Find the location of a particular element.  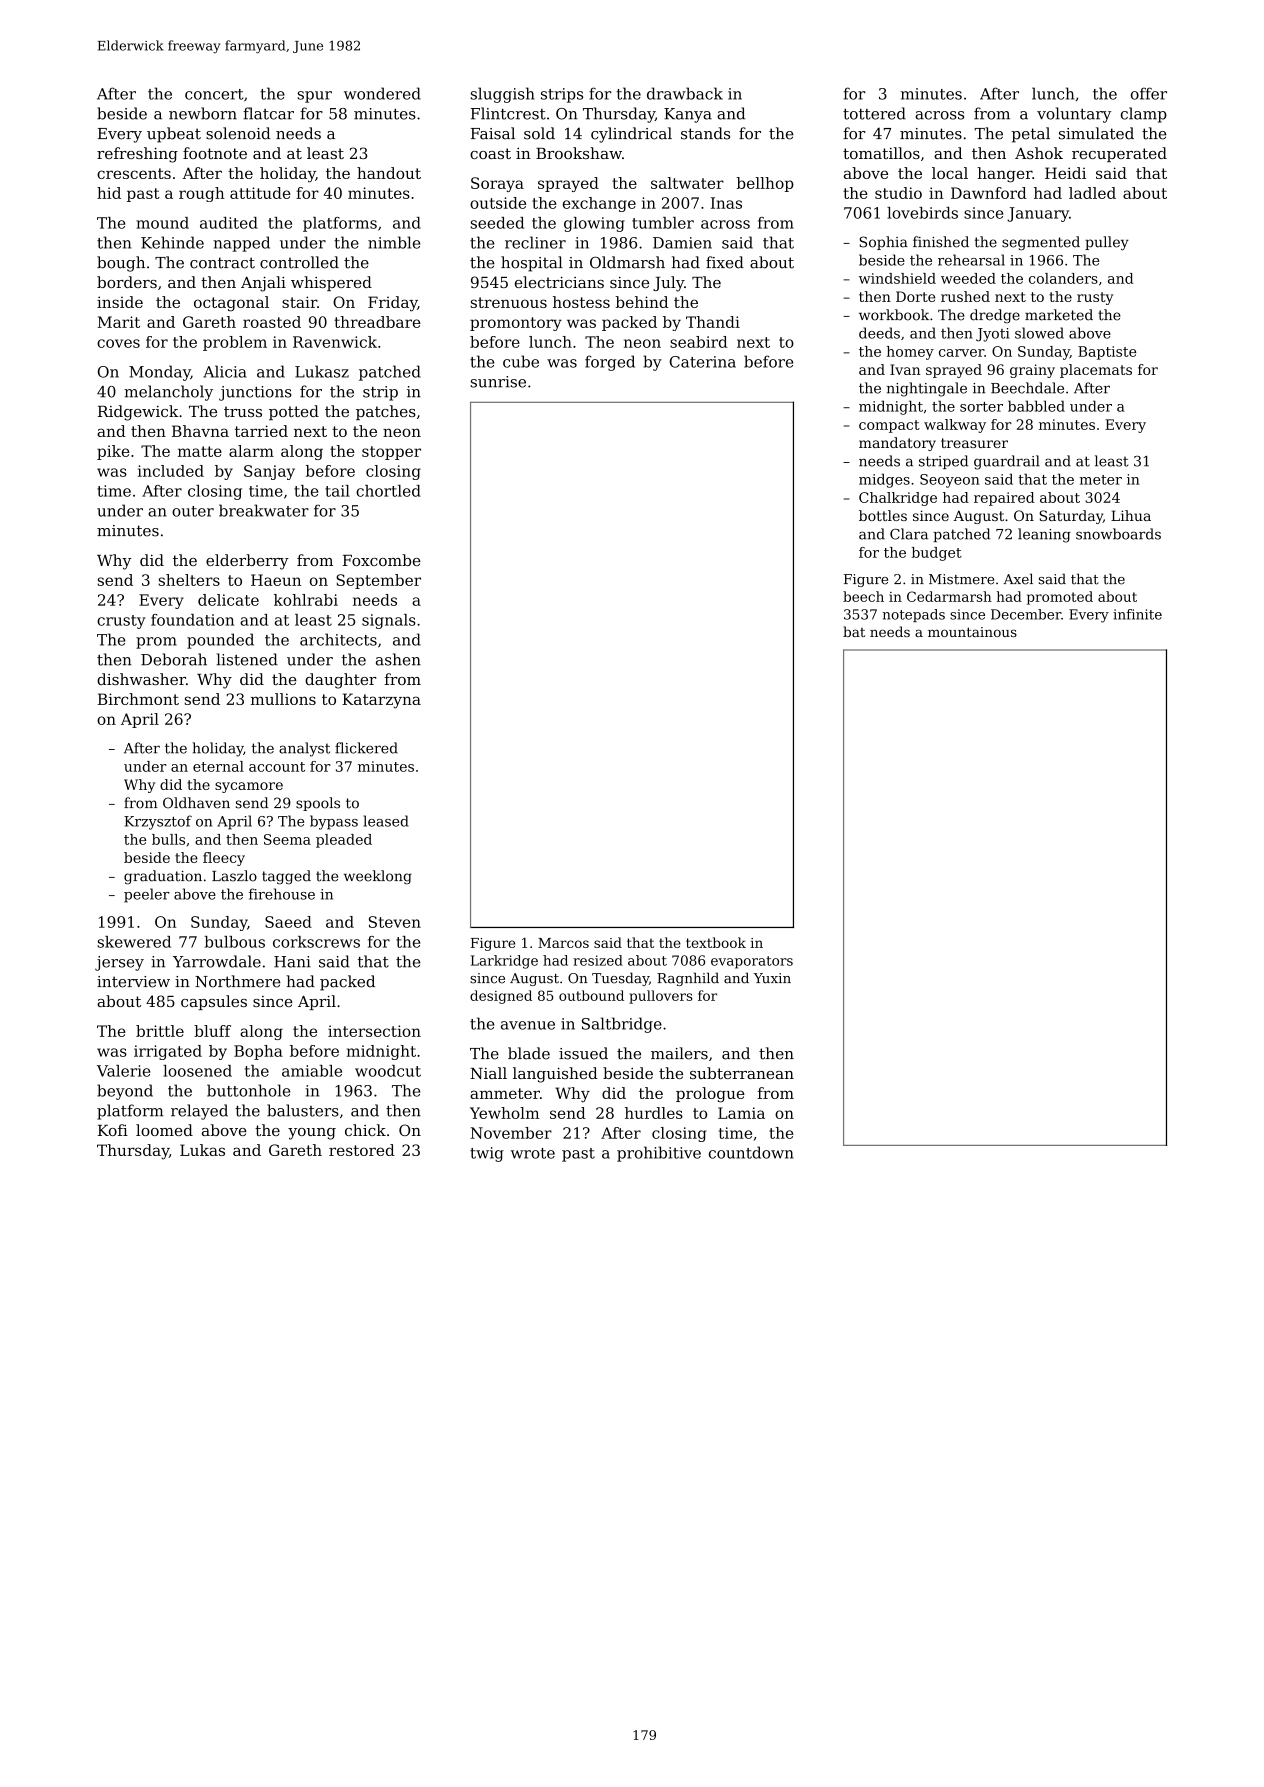

signals is located at coordinates (389, 621).
